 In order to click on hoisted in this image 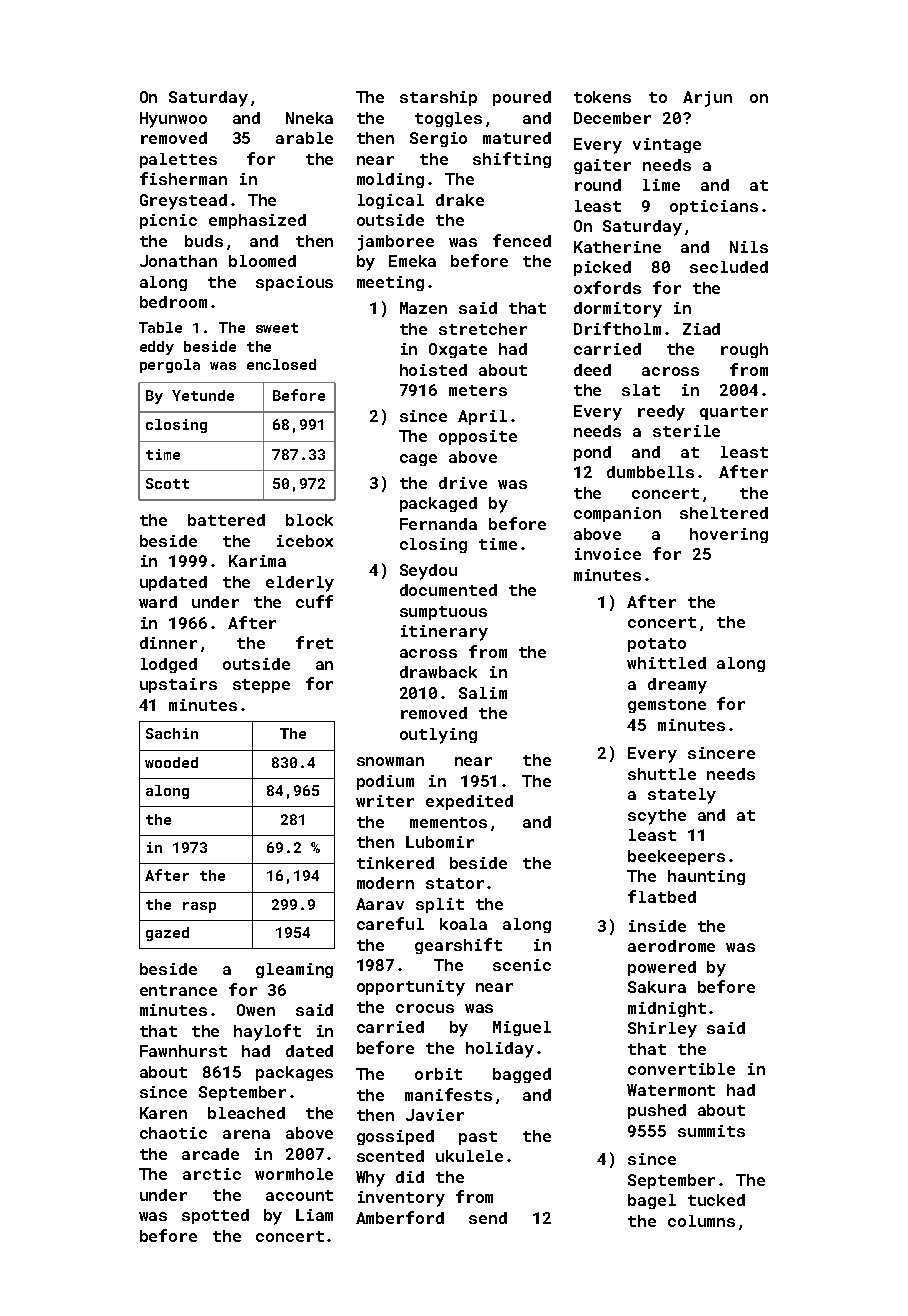, I will do `click(433, 370)`.
